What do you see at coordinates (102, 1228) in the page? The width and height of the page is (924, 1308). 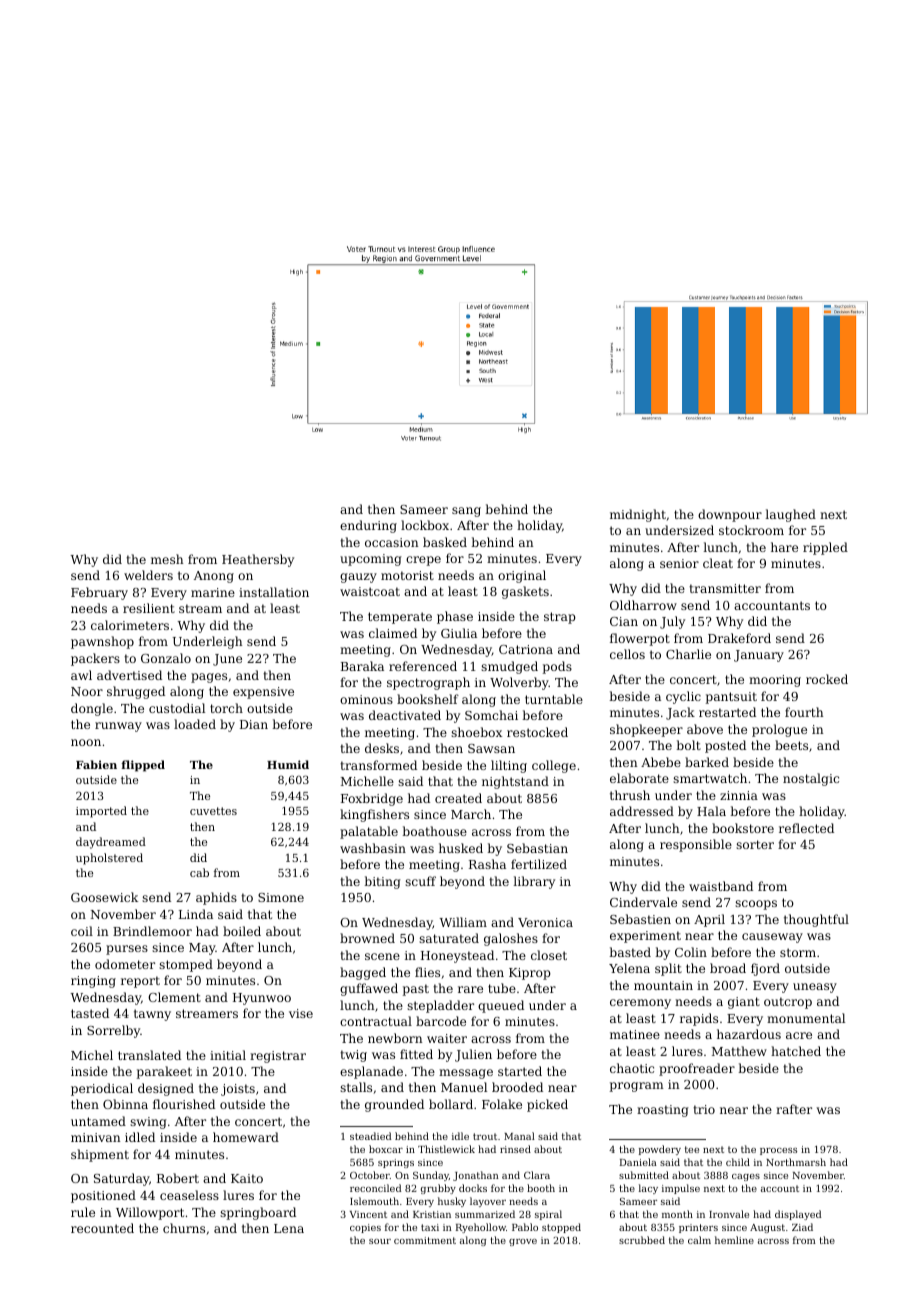 I see `recounted` at bounding box center [102, 1228].
